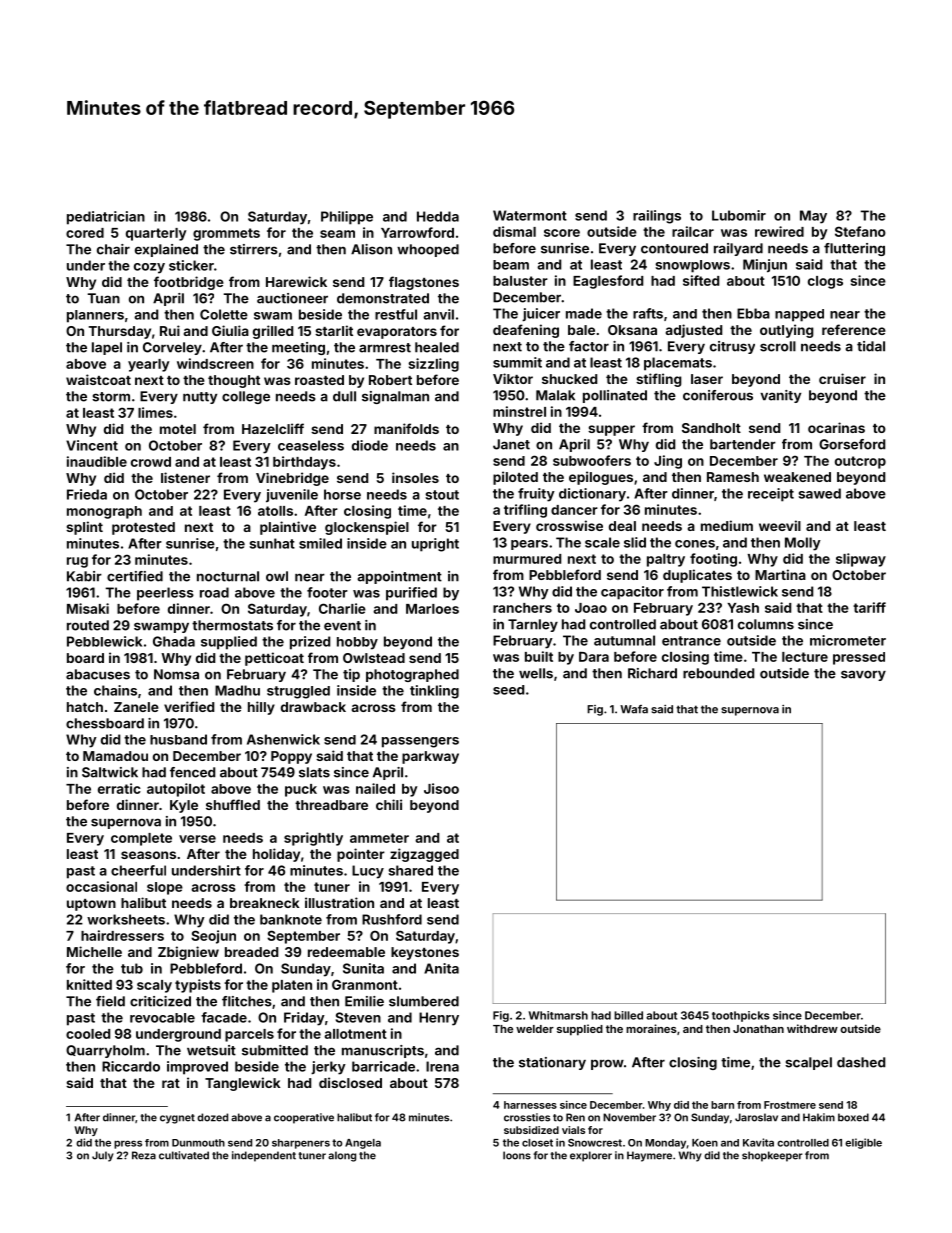 The height and width of the screenshot is (1233, 952). Describe the element at coordinates (103, 298) in the screenshot. I see `Tuan` at that location.
